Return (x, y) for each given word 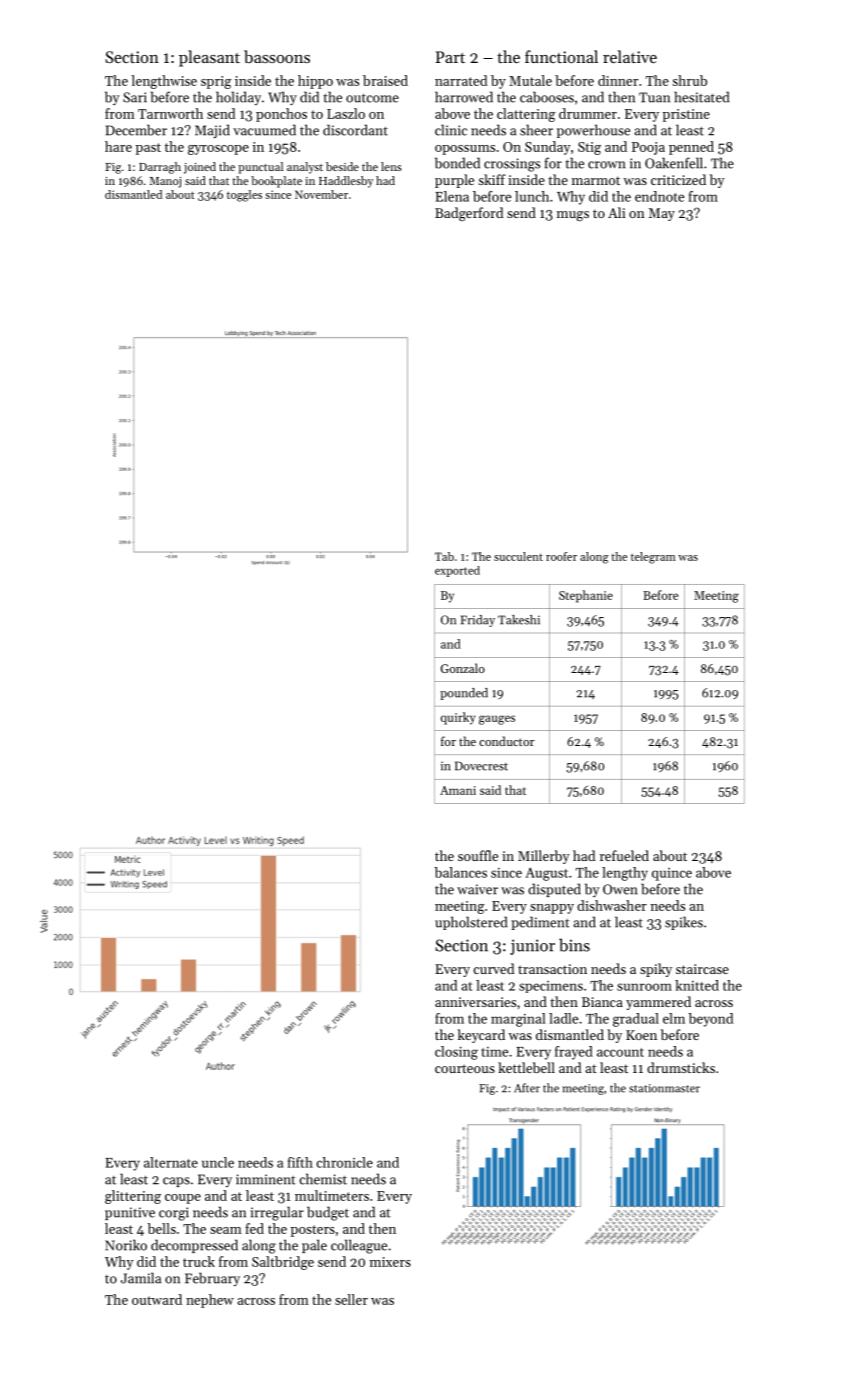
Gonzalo (463, 668)
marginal (518, 1020)
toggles (244, 196)
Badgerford (469, 214)
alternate (171, 1162)
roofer (561, 556)
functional (561, 56)
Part (450, 57)
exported (457, 571)
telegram (653, 558)
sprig (216, 82)
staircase (702, 969)
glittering (133, 1197)
